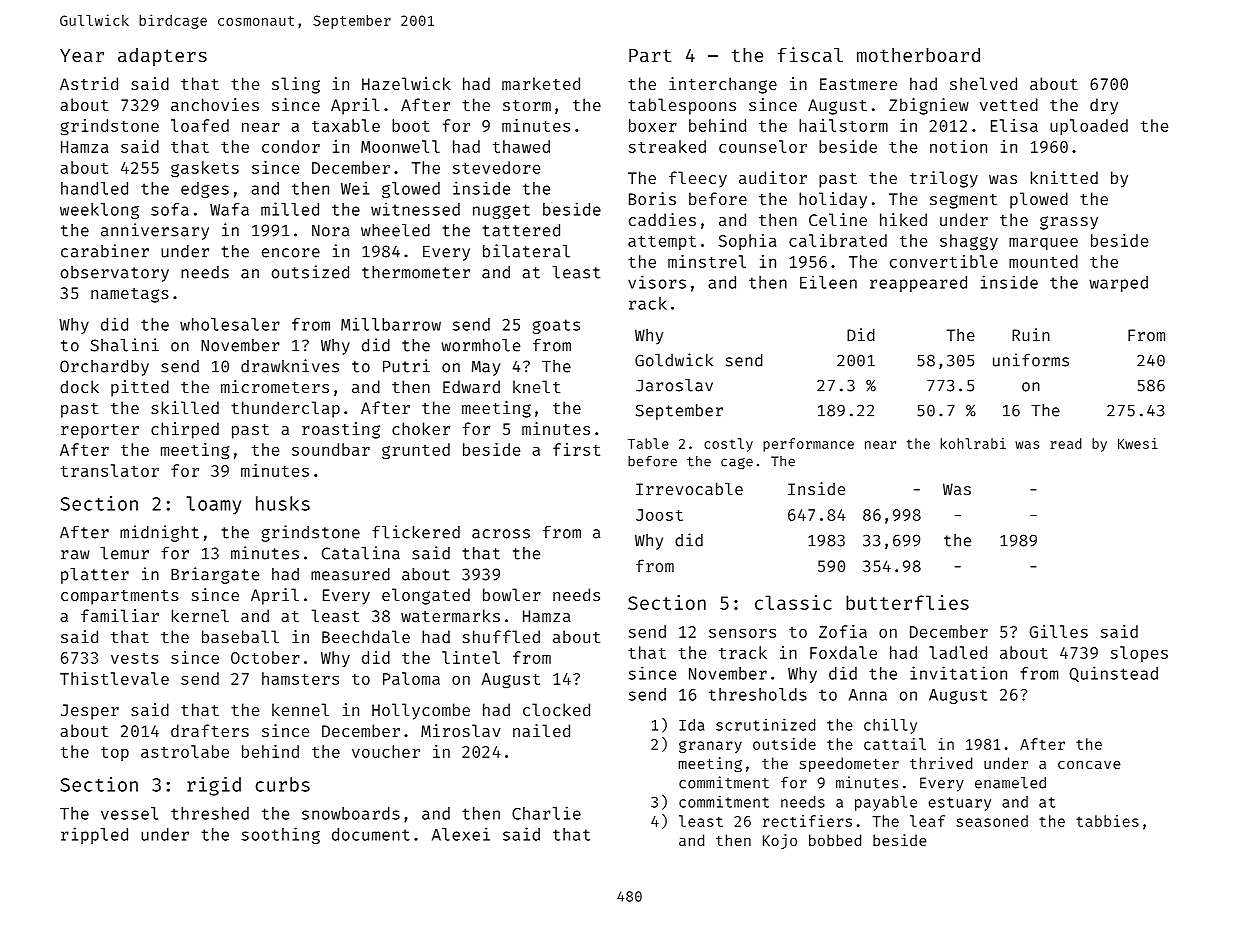 The image size is (1233, 952). I want to click on streaked, so click(667, 146).
